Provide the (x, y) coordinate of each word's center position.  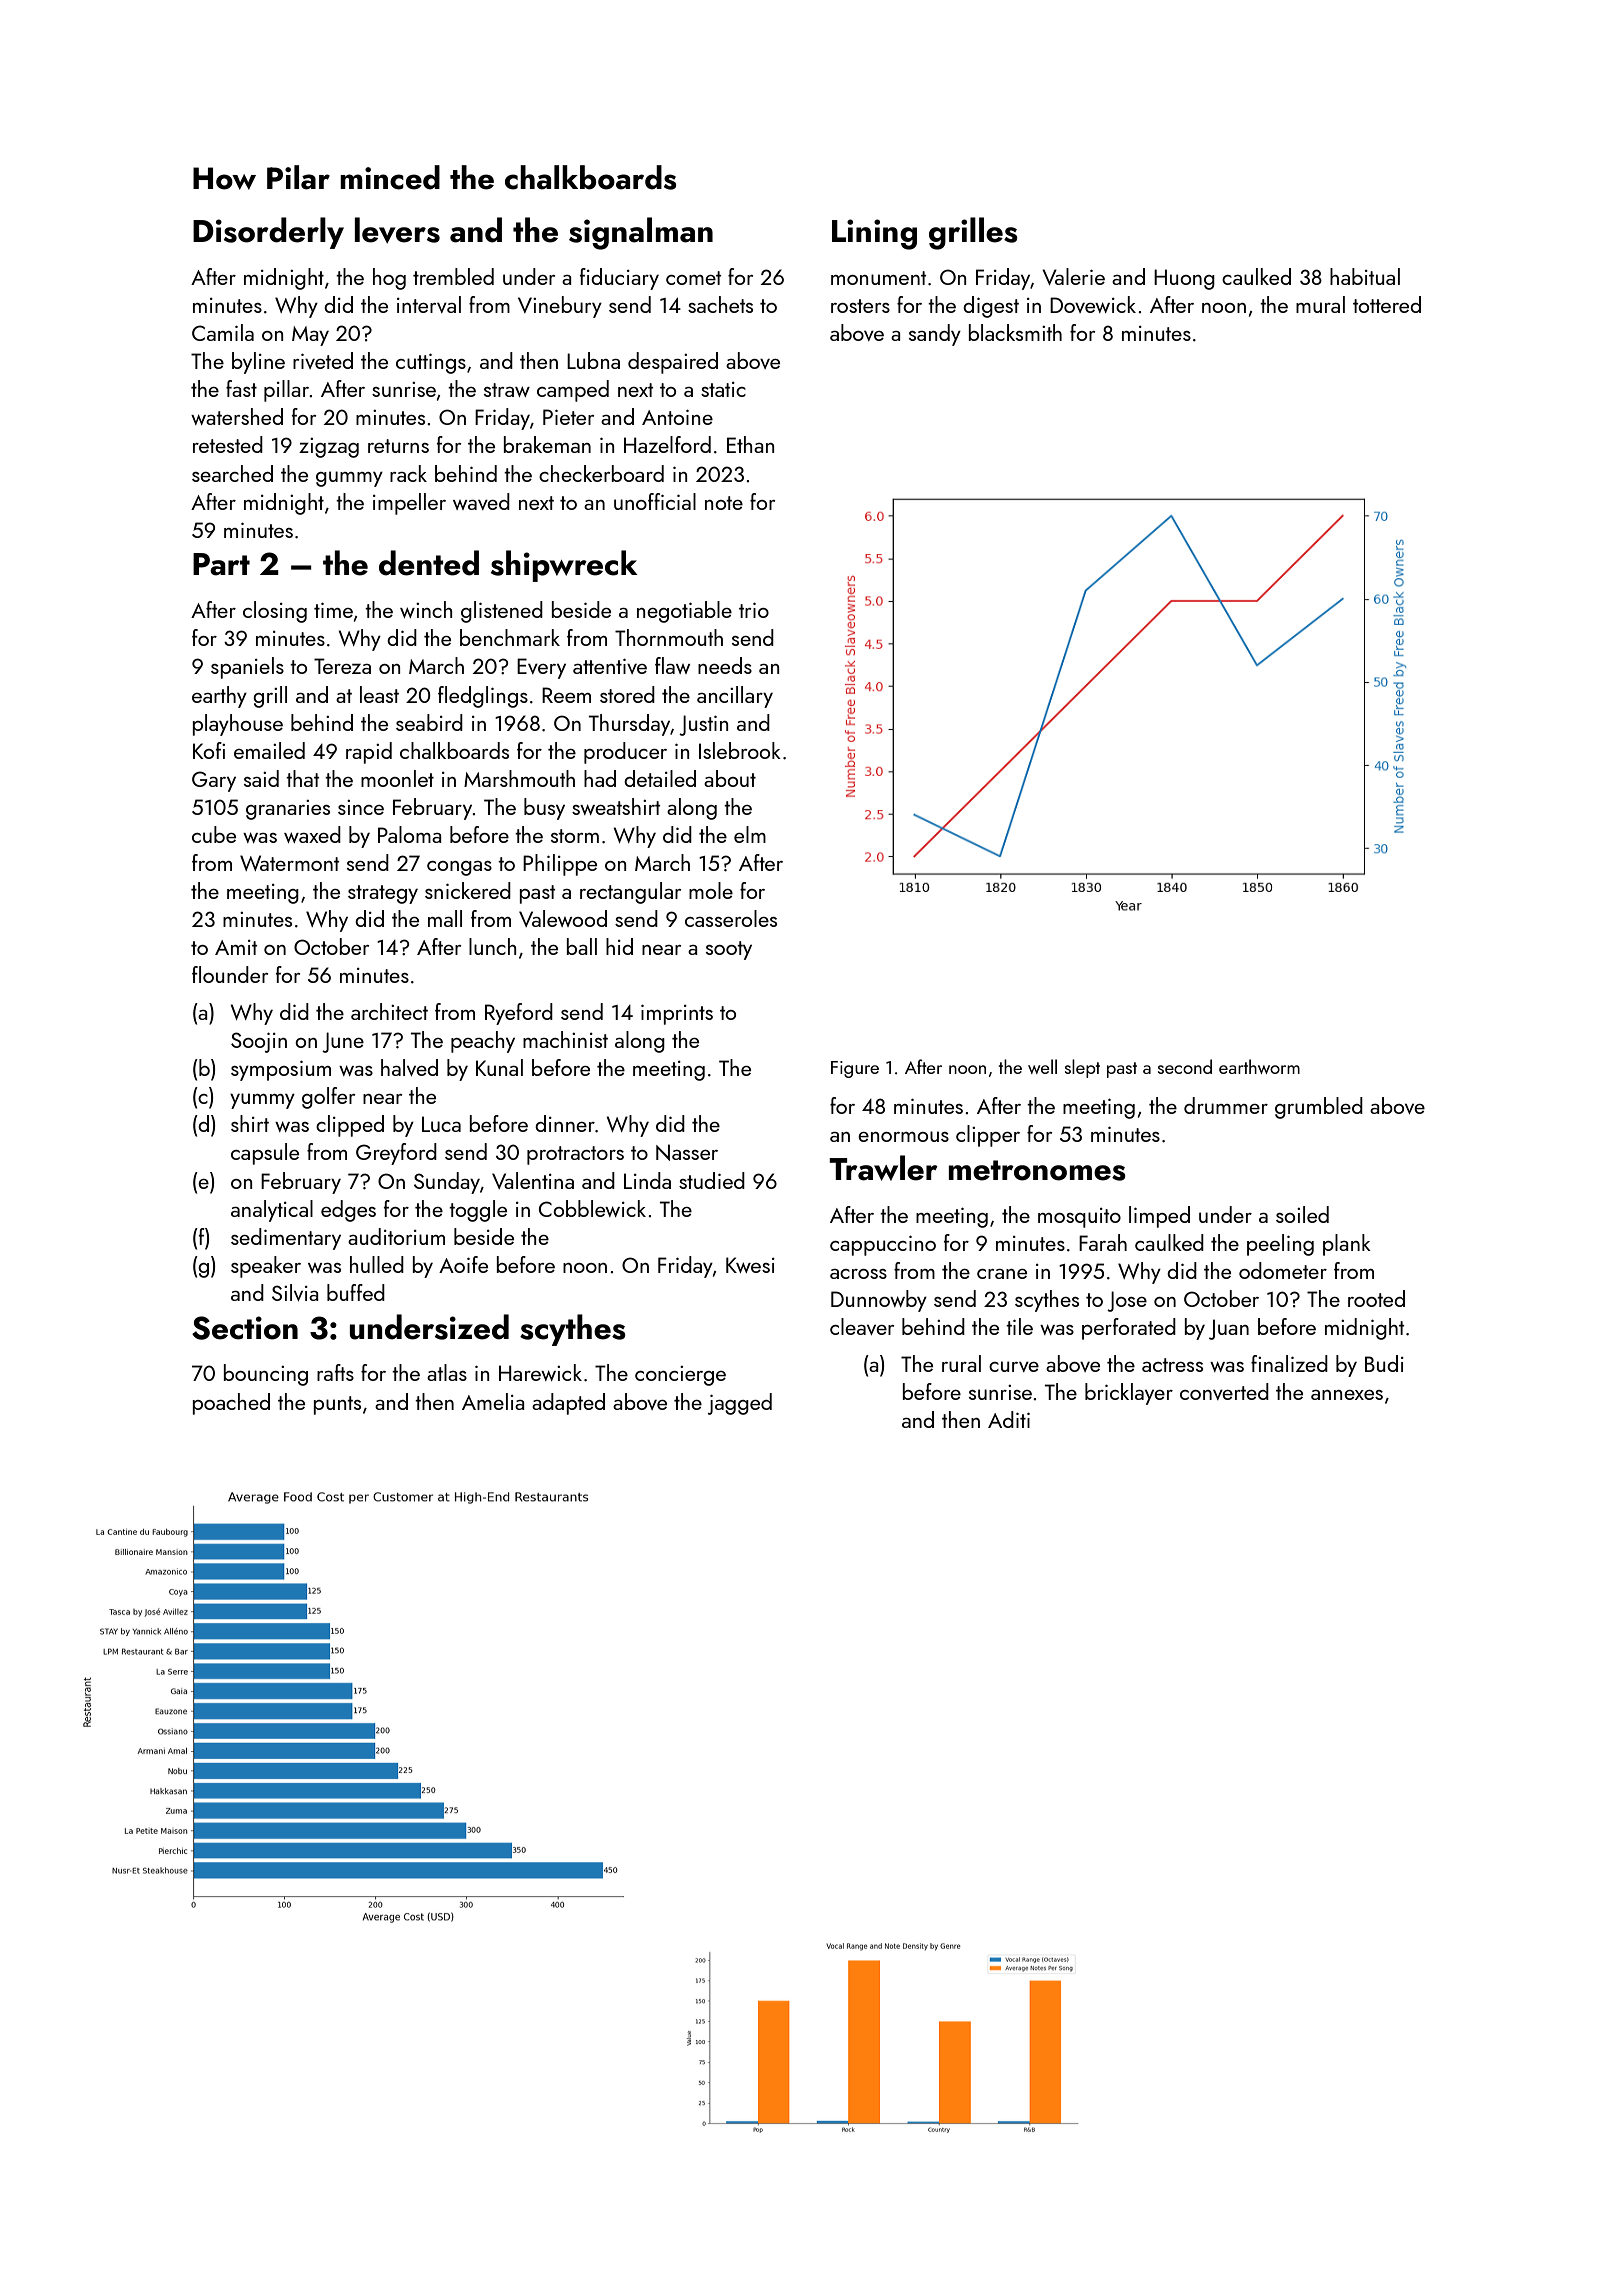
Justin (703, 725)
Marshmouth (519, 778)
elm (750, 834)
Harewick (540, 1372)
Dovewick (1093, 304)
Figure (855, 1069)
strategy (383, 894)
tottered (1387, 304)
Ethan (750, 444)
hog (389, 279)
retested (228, 444)
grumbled (1319, 1108)
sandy (935, 335)
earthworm (1259, 1066)
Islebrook (740, 750)
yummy (262, 1101)
